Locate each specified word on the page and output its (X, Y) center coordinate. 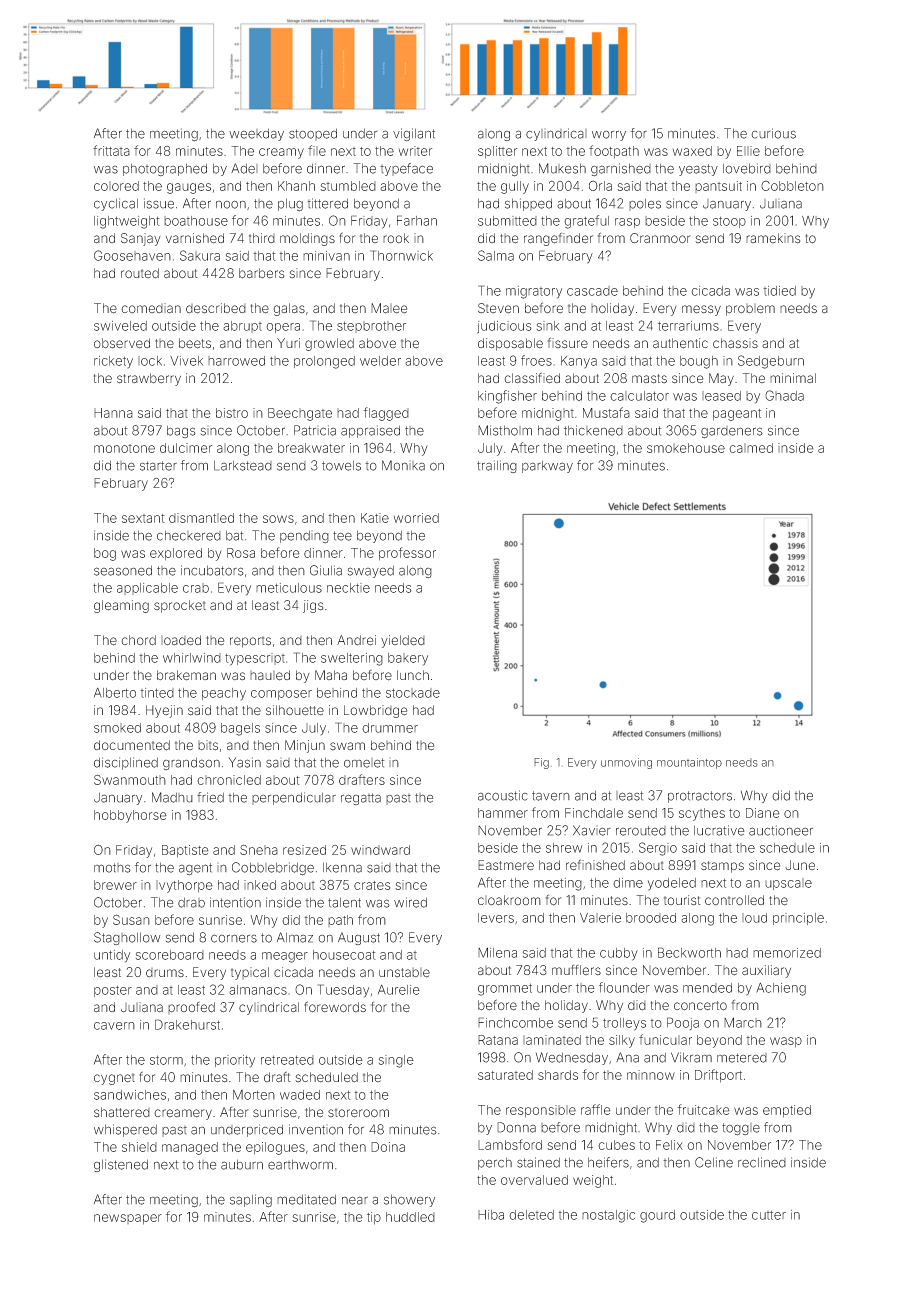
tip (374, 1218)
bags (181, 431)
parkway (547, 466)
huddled (410, 1217)
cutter (769, 1215)
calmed (751, 448)
